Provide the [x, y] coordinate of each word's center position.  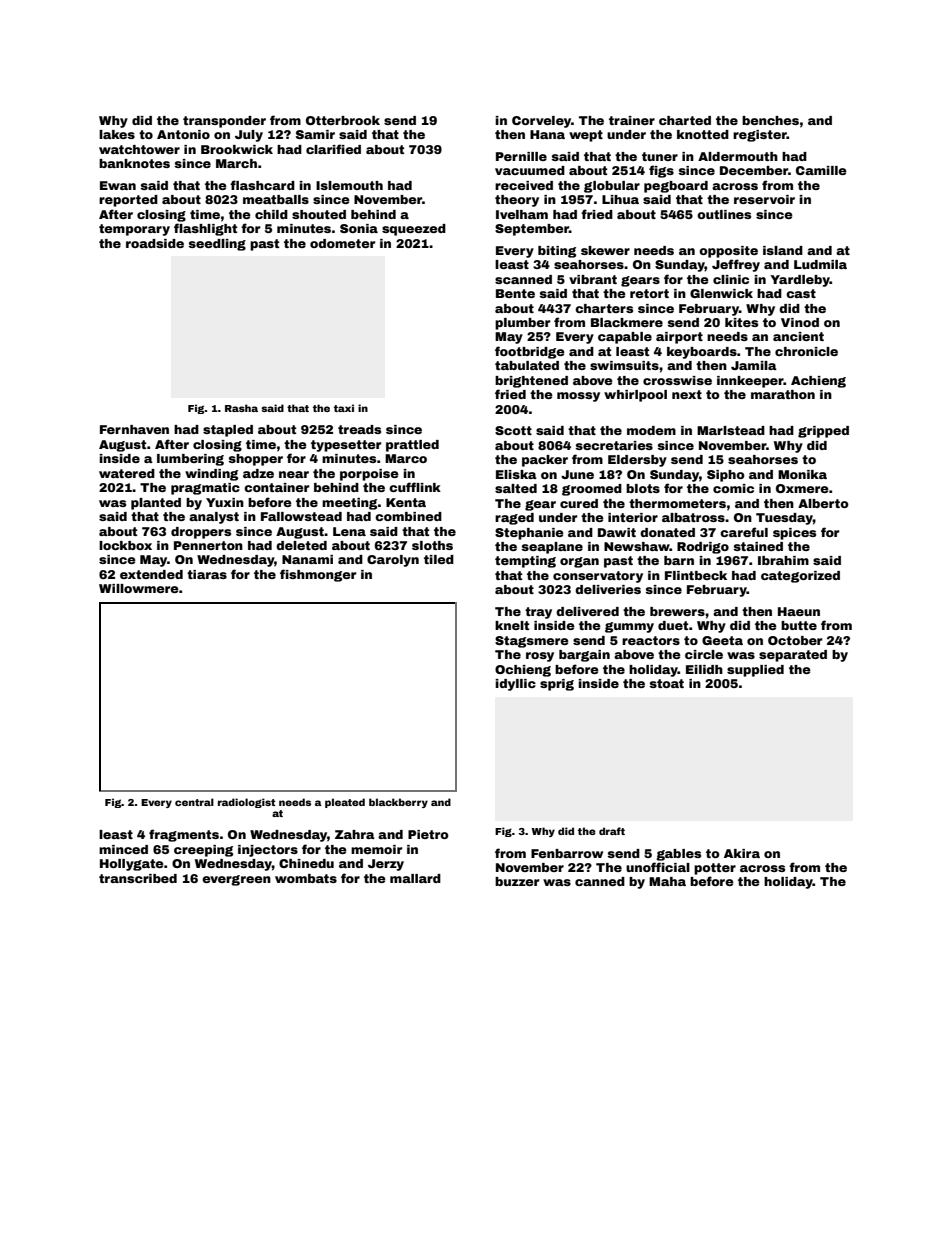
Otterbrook [343, 120]
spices [794, 534]
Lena [349, 531]
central [194, 802]
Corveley [541, 122]
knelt [512, 625]
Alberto [823, 503]
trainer [632, 120]
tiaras [207, 574]
